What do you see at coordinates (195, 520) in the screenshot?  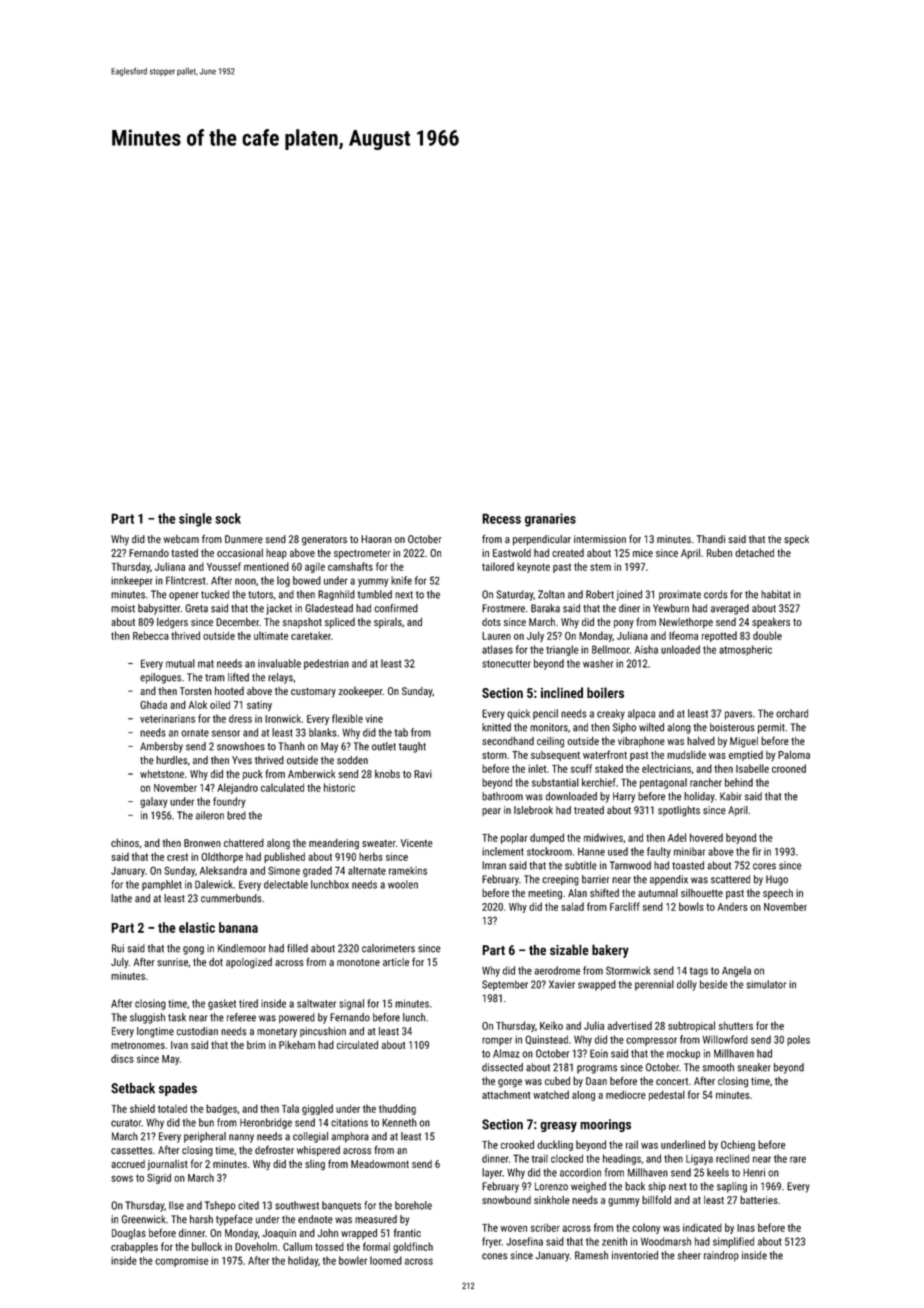 I see `single` at bounding box center [195, 520].
